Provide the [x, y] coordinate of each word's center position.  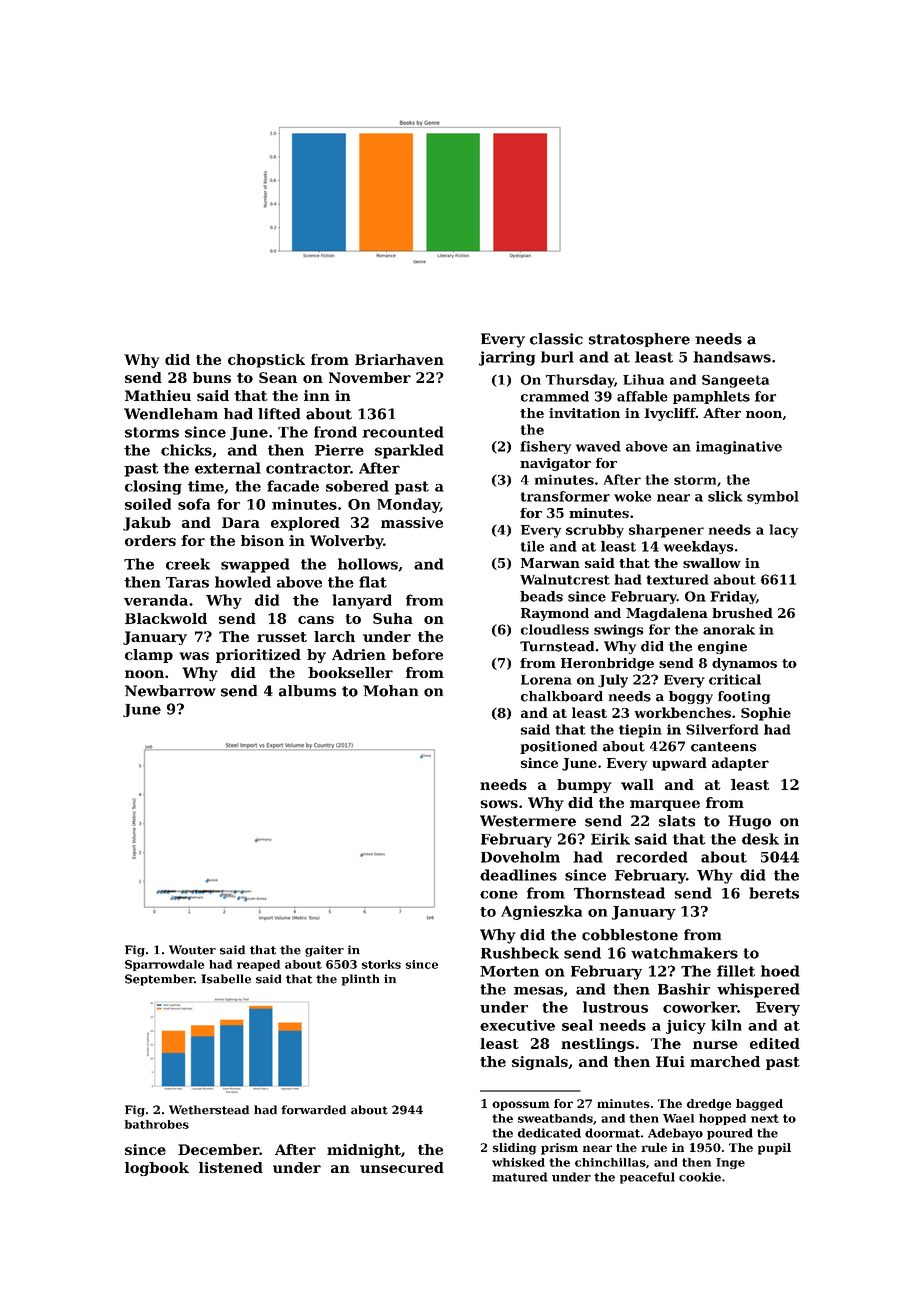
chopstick [266, 361]
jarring [507, 358]
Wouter [192, 950]
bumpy [584, 786]
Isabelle [226, 979]
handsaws [732, 357]
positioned [558, 747]
